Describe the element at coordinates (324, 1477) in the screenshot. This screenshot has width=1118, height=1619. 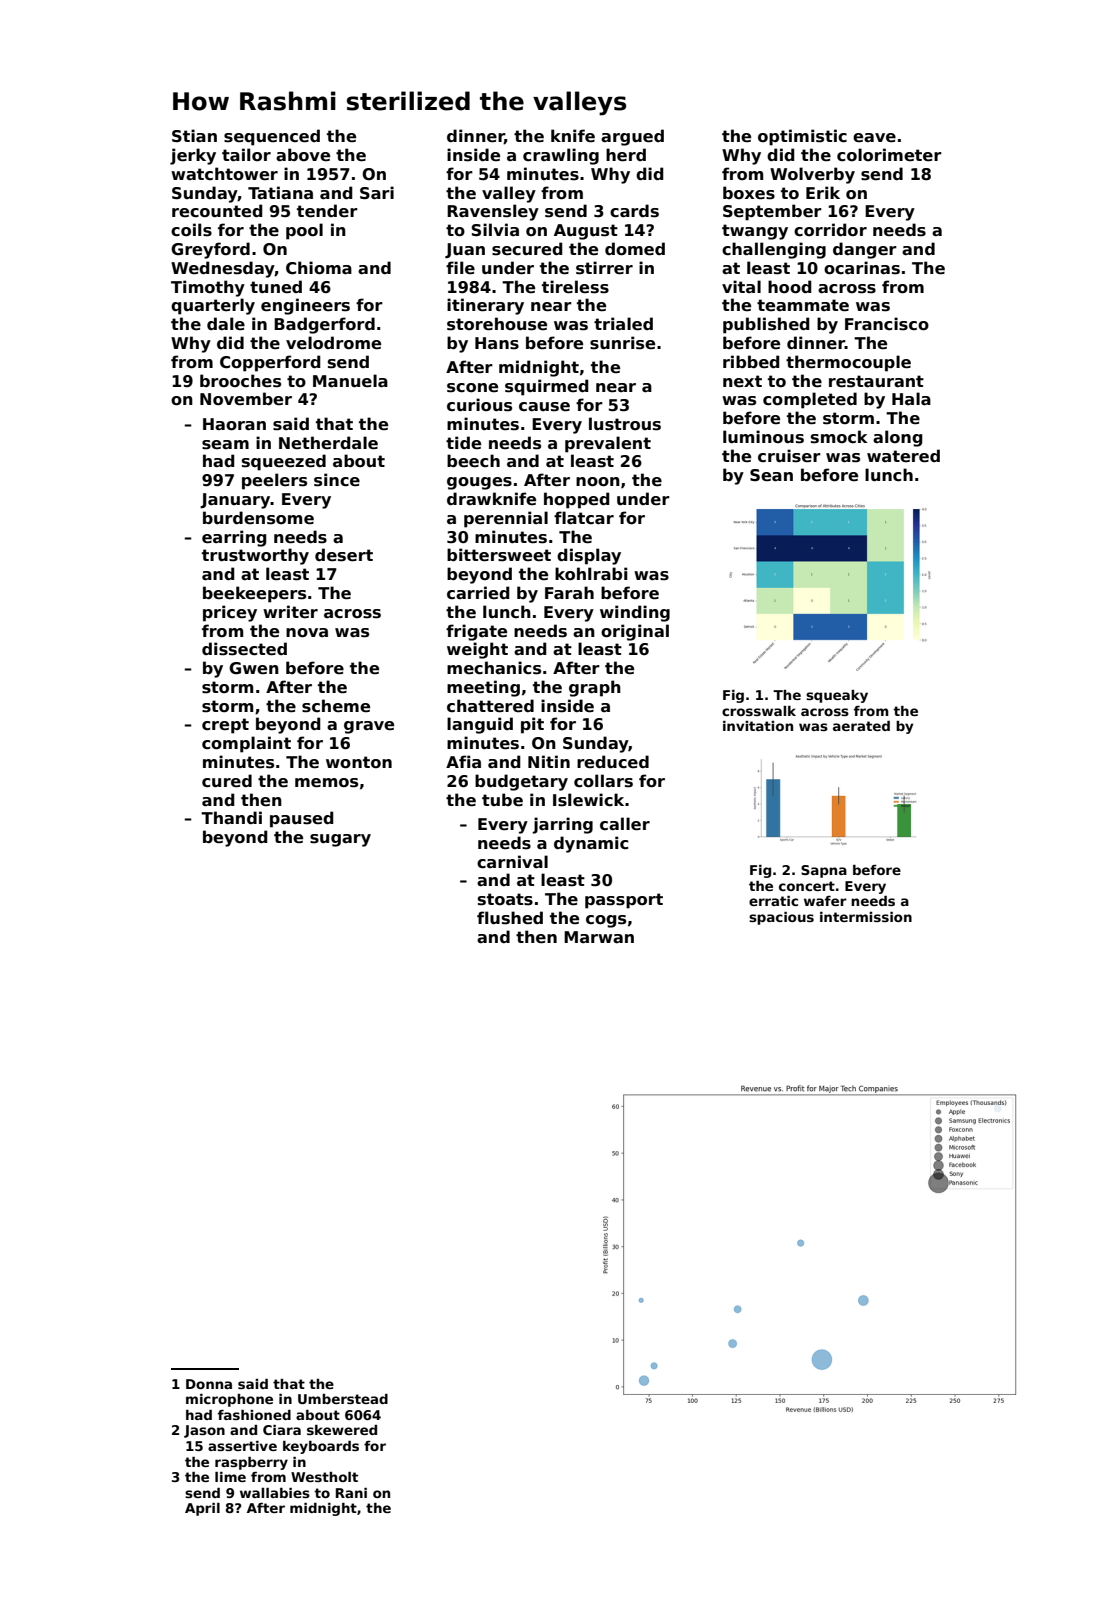
I see `Westholt` at that location.
